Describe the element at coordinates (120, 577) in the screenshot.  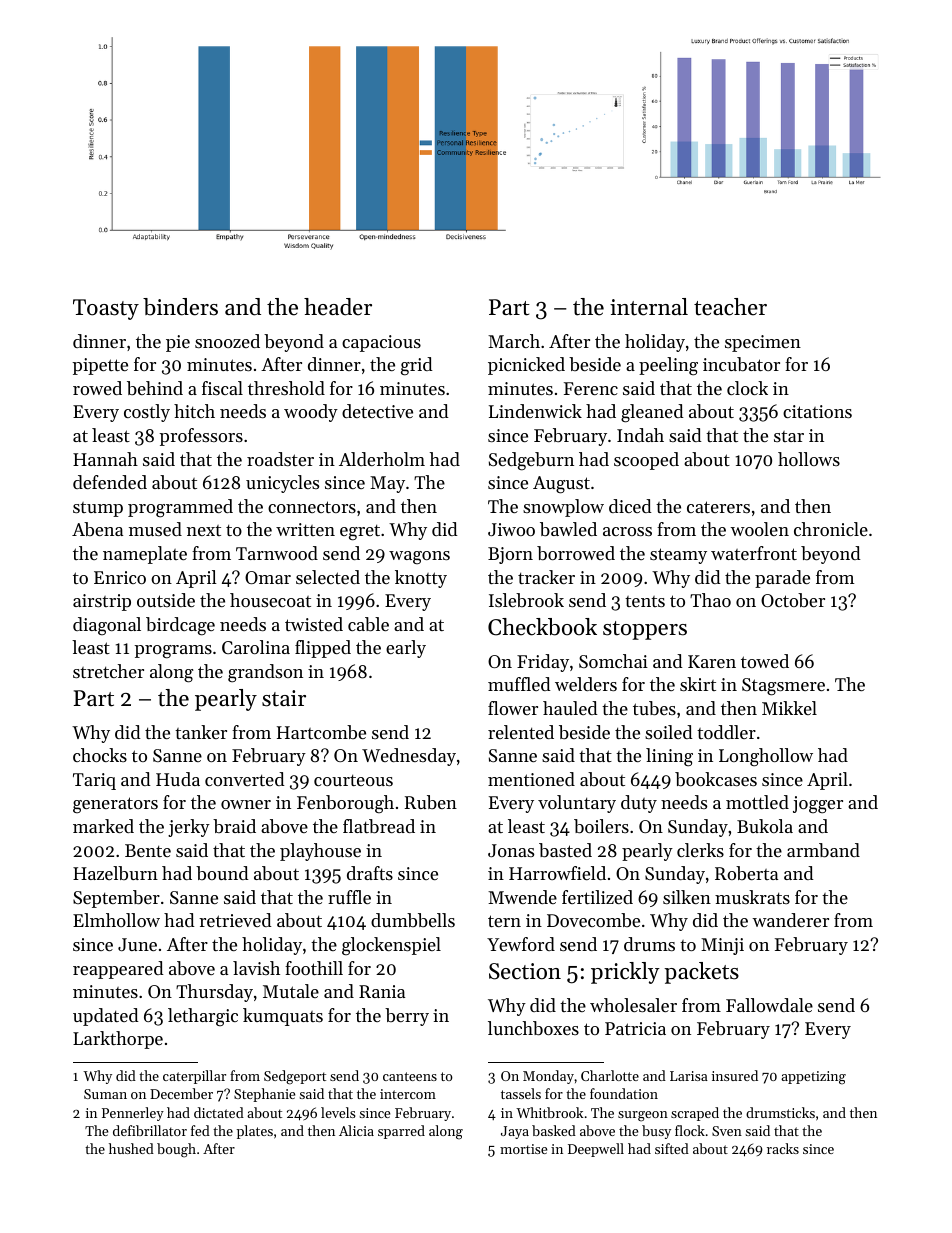
I see `Enrico` at that location.
